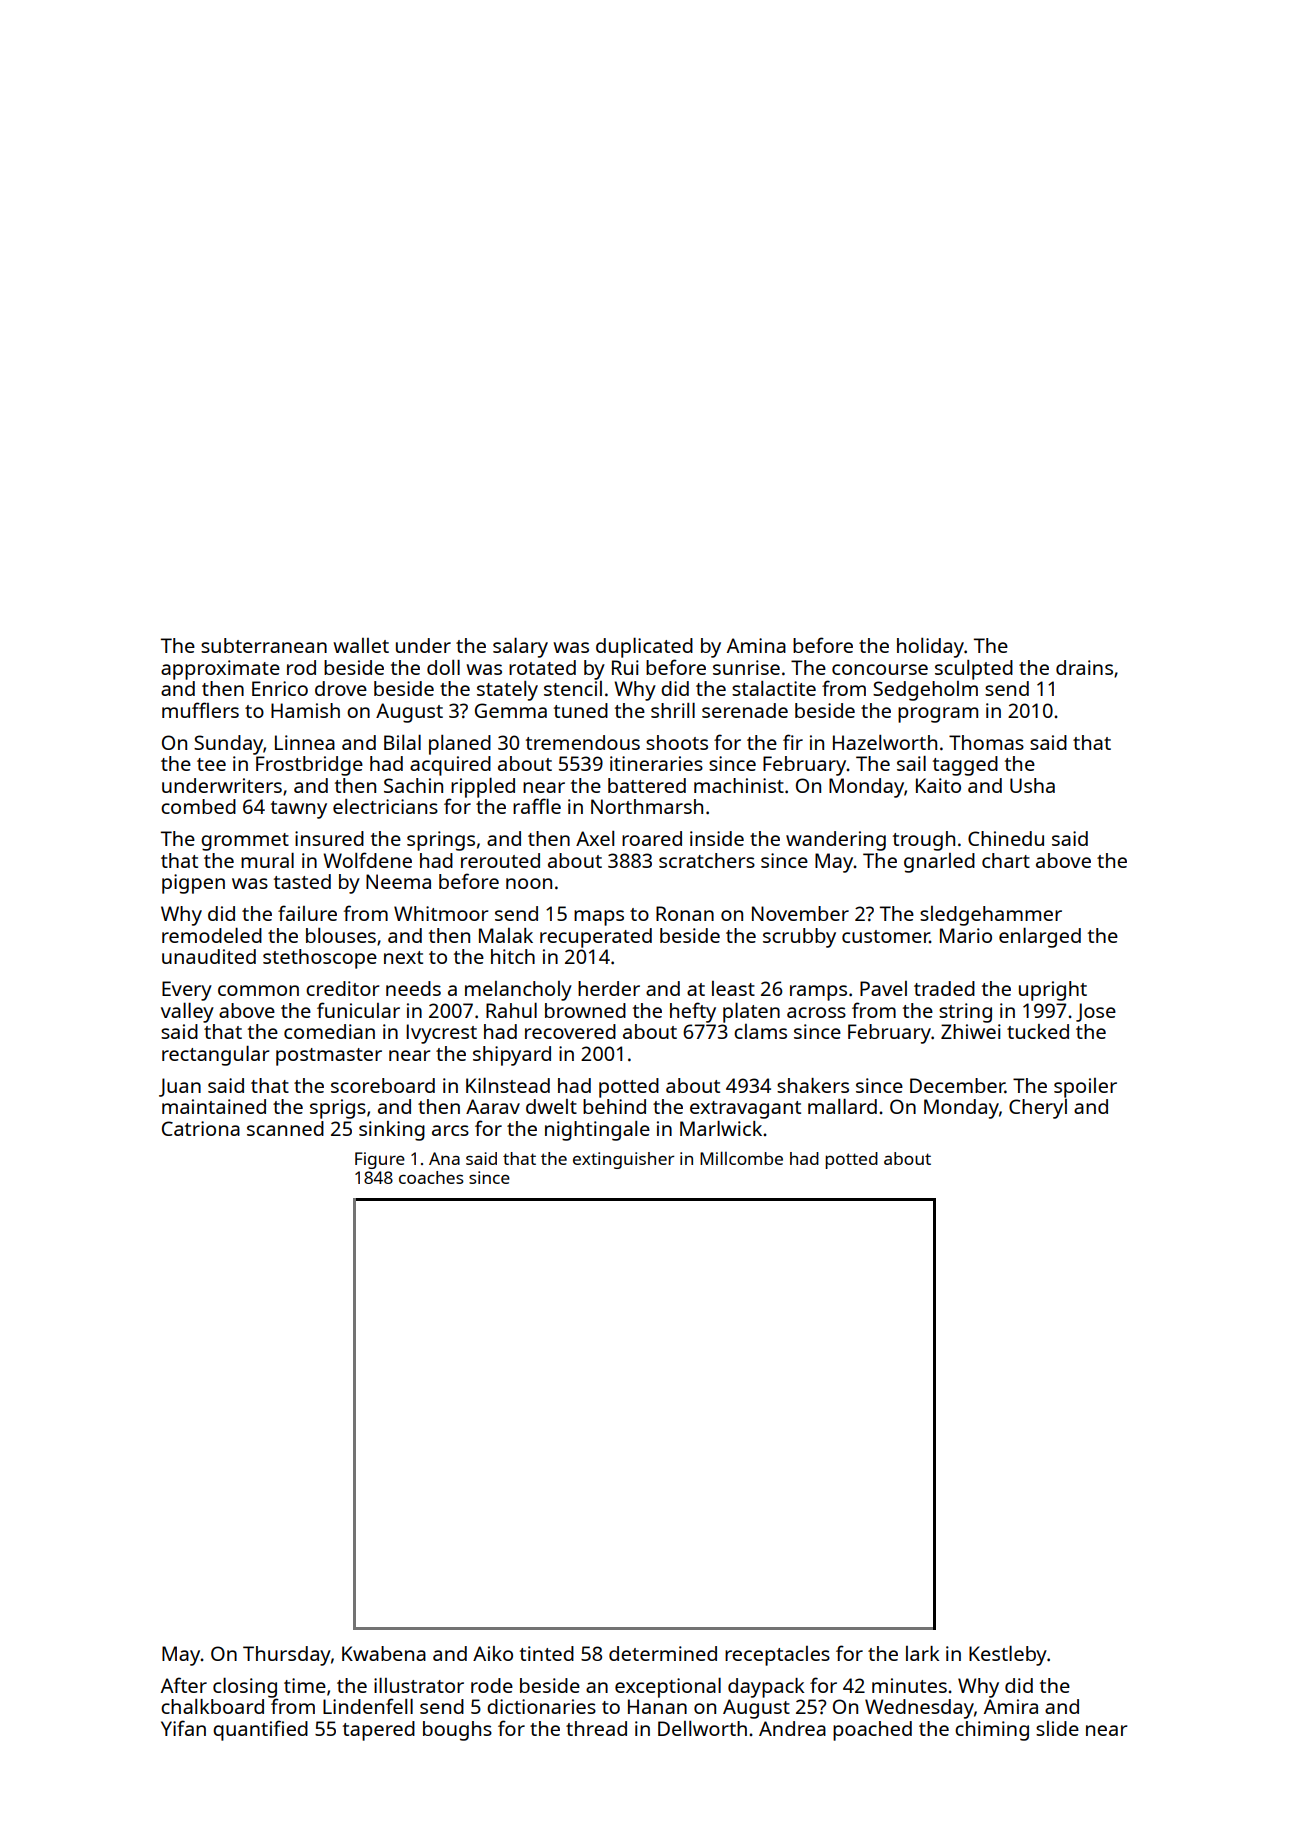  What do you see at coordinates (685, 913) in the image?
I see `Ronan` at bounding box center [685, 913].
